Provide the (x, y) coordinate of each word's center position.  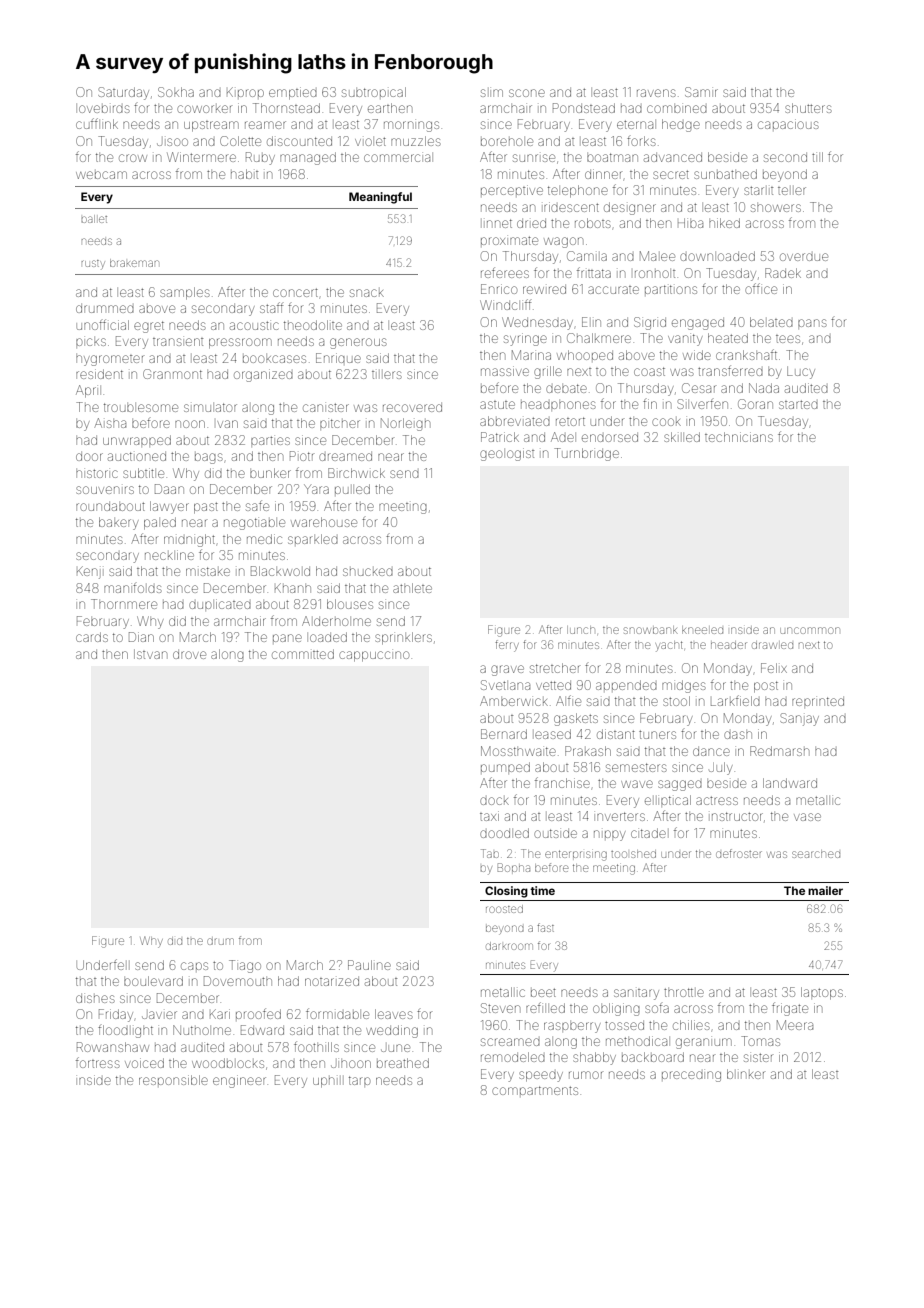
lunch (581, 630)
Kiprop (245, 92)
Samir (701, 92)
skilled (682, 437)
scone (527, 93)
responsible (173, 1080)
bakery (118, 523)
